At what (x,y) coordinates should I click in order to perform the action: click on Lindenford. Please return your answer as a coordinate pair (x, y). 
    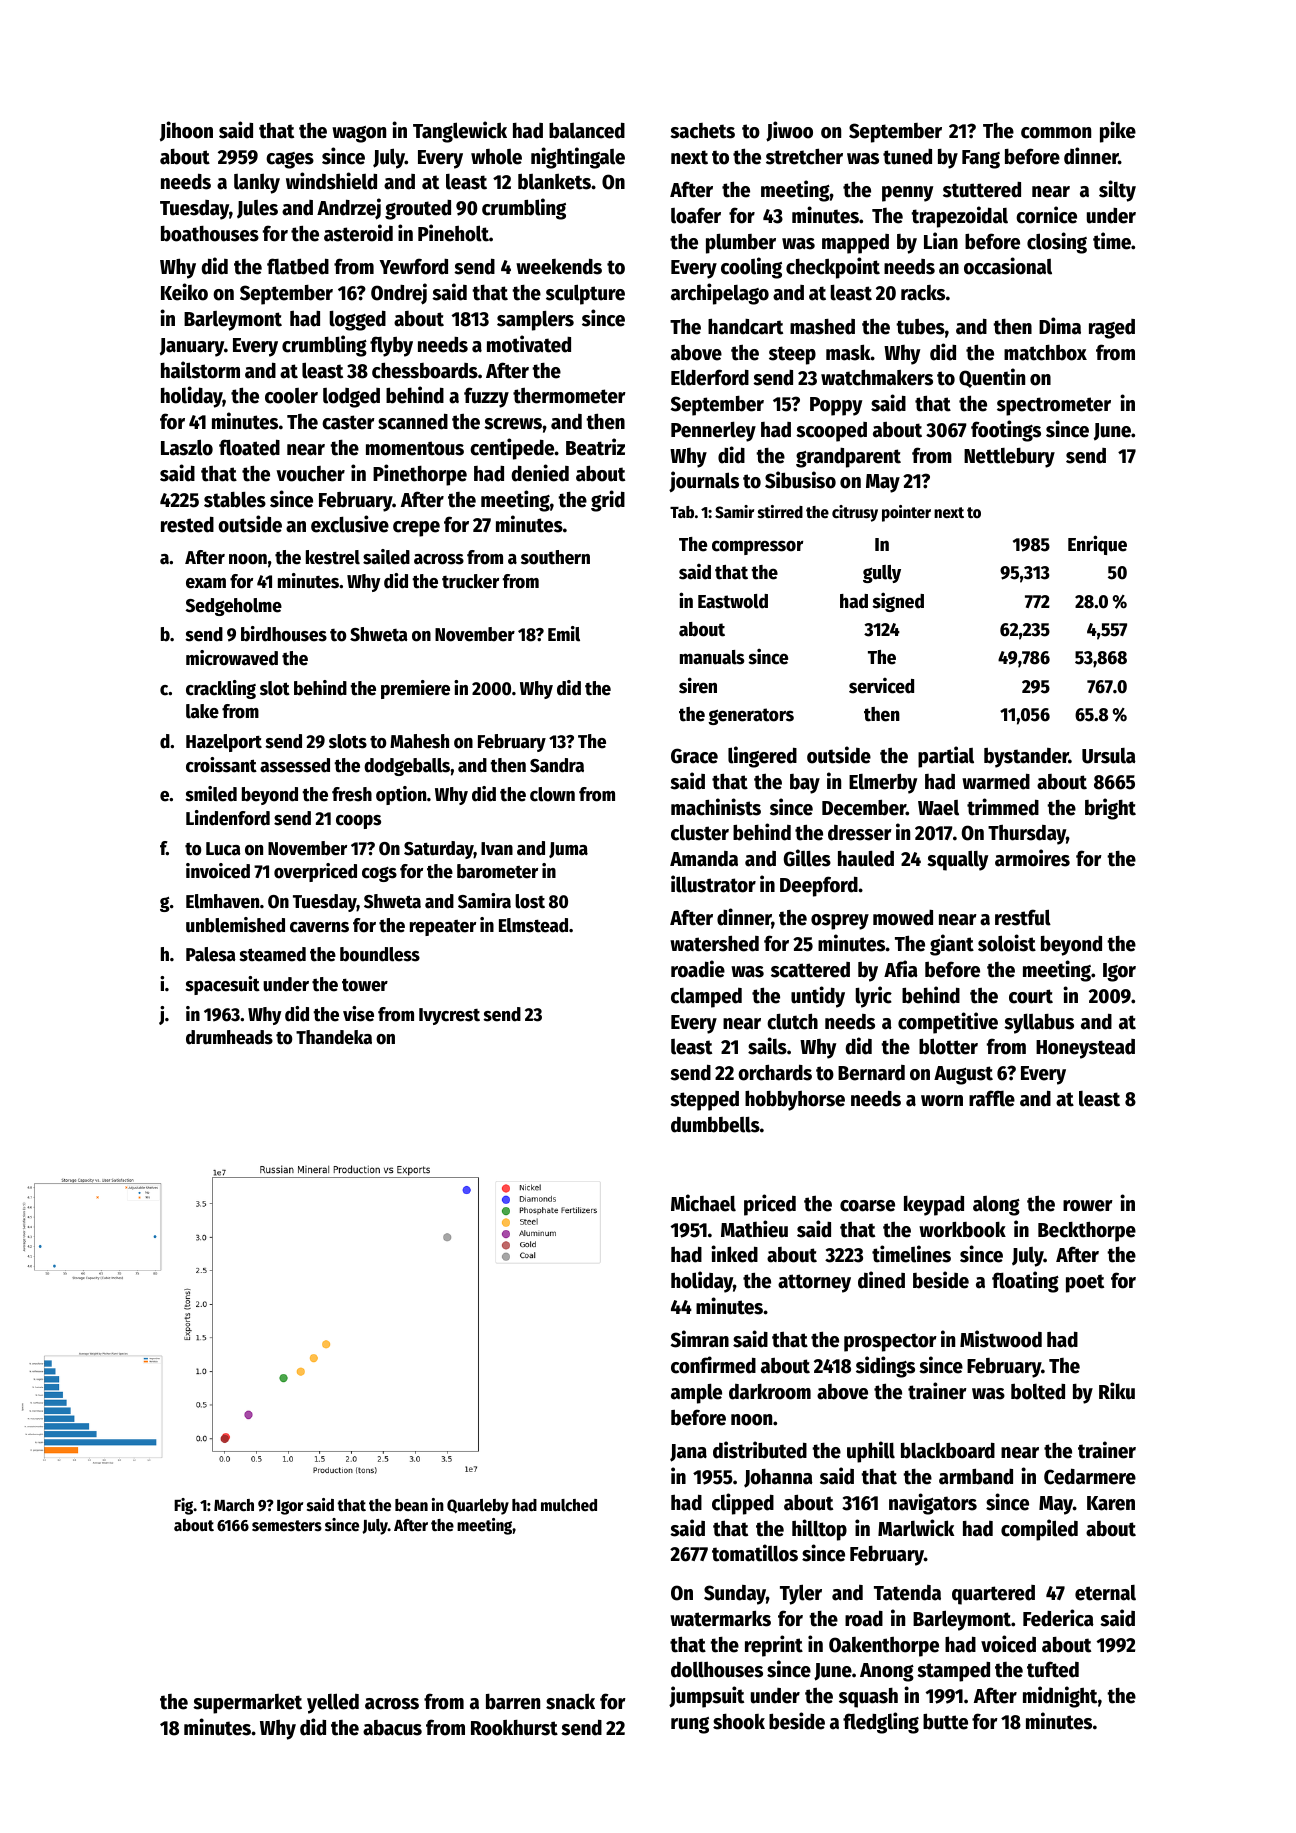
    Looking at the image, I should click on (228, 818).
